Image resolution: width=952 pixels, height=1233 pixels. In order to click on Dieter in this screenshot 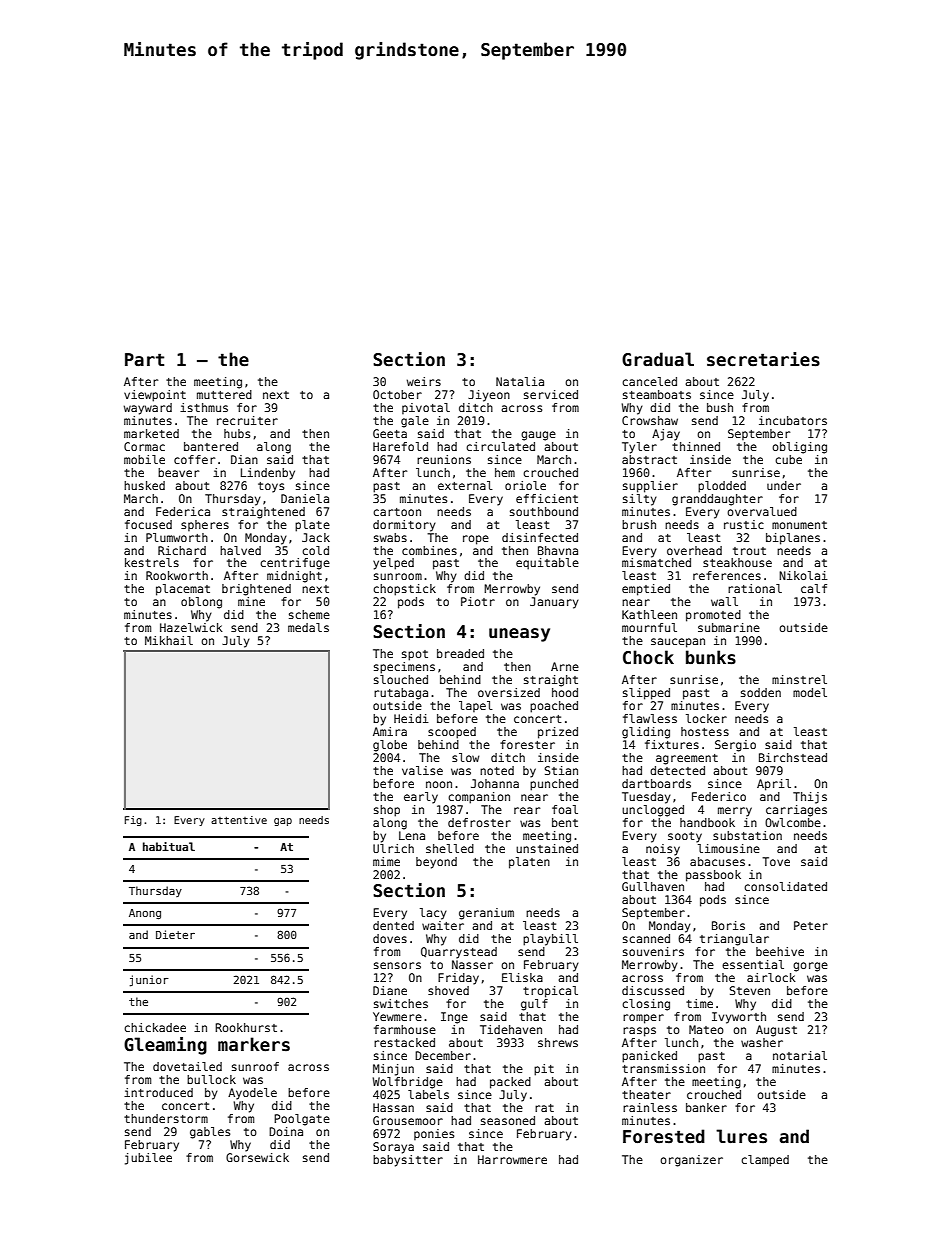, I will do `click(175, 934)`.
